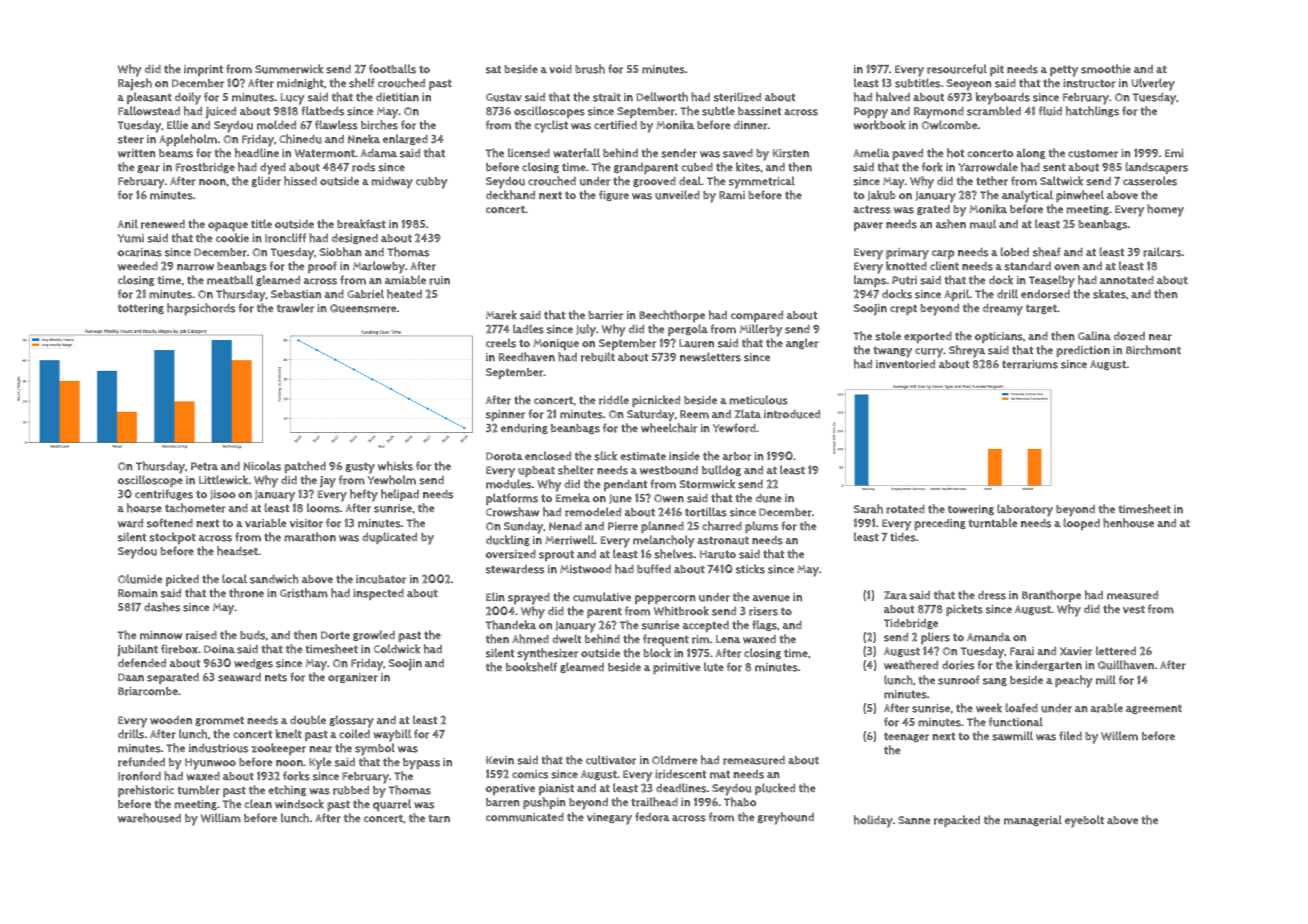 This document has width=1308, height=924. What do you see at coordinates (1051, 596) in the document?
I see `Branthorpe` at bounding box center [1051, 596].
